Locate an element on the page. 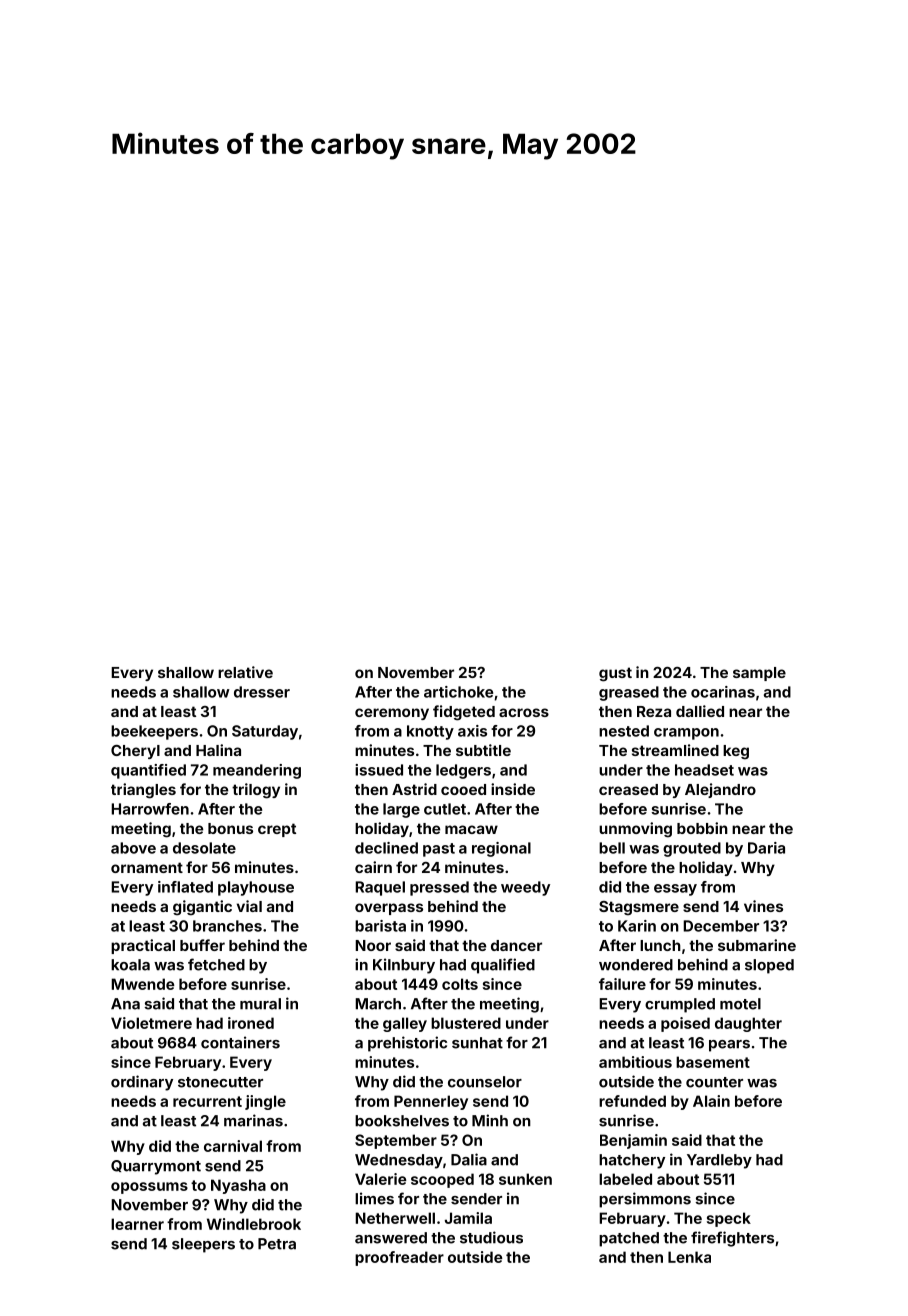 Image resolution: width=908 pixels, height=1316 pixels. March is located at coordinates (378, 1004).
